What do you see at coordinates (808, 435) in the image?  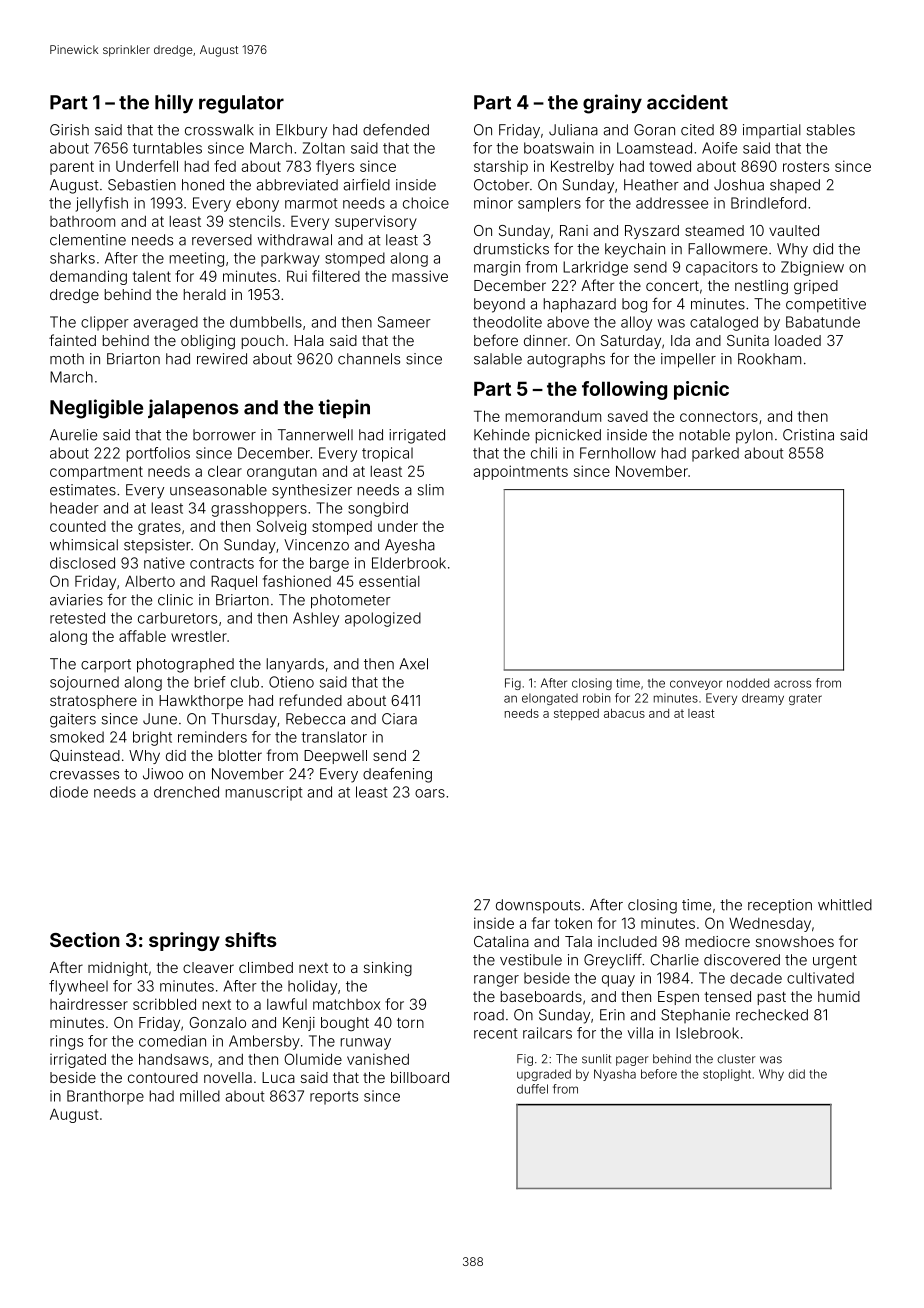 I see `Cristina` at bounding box center [808, 435].
